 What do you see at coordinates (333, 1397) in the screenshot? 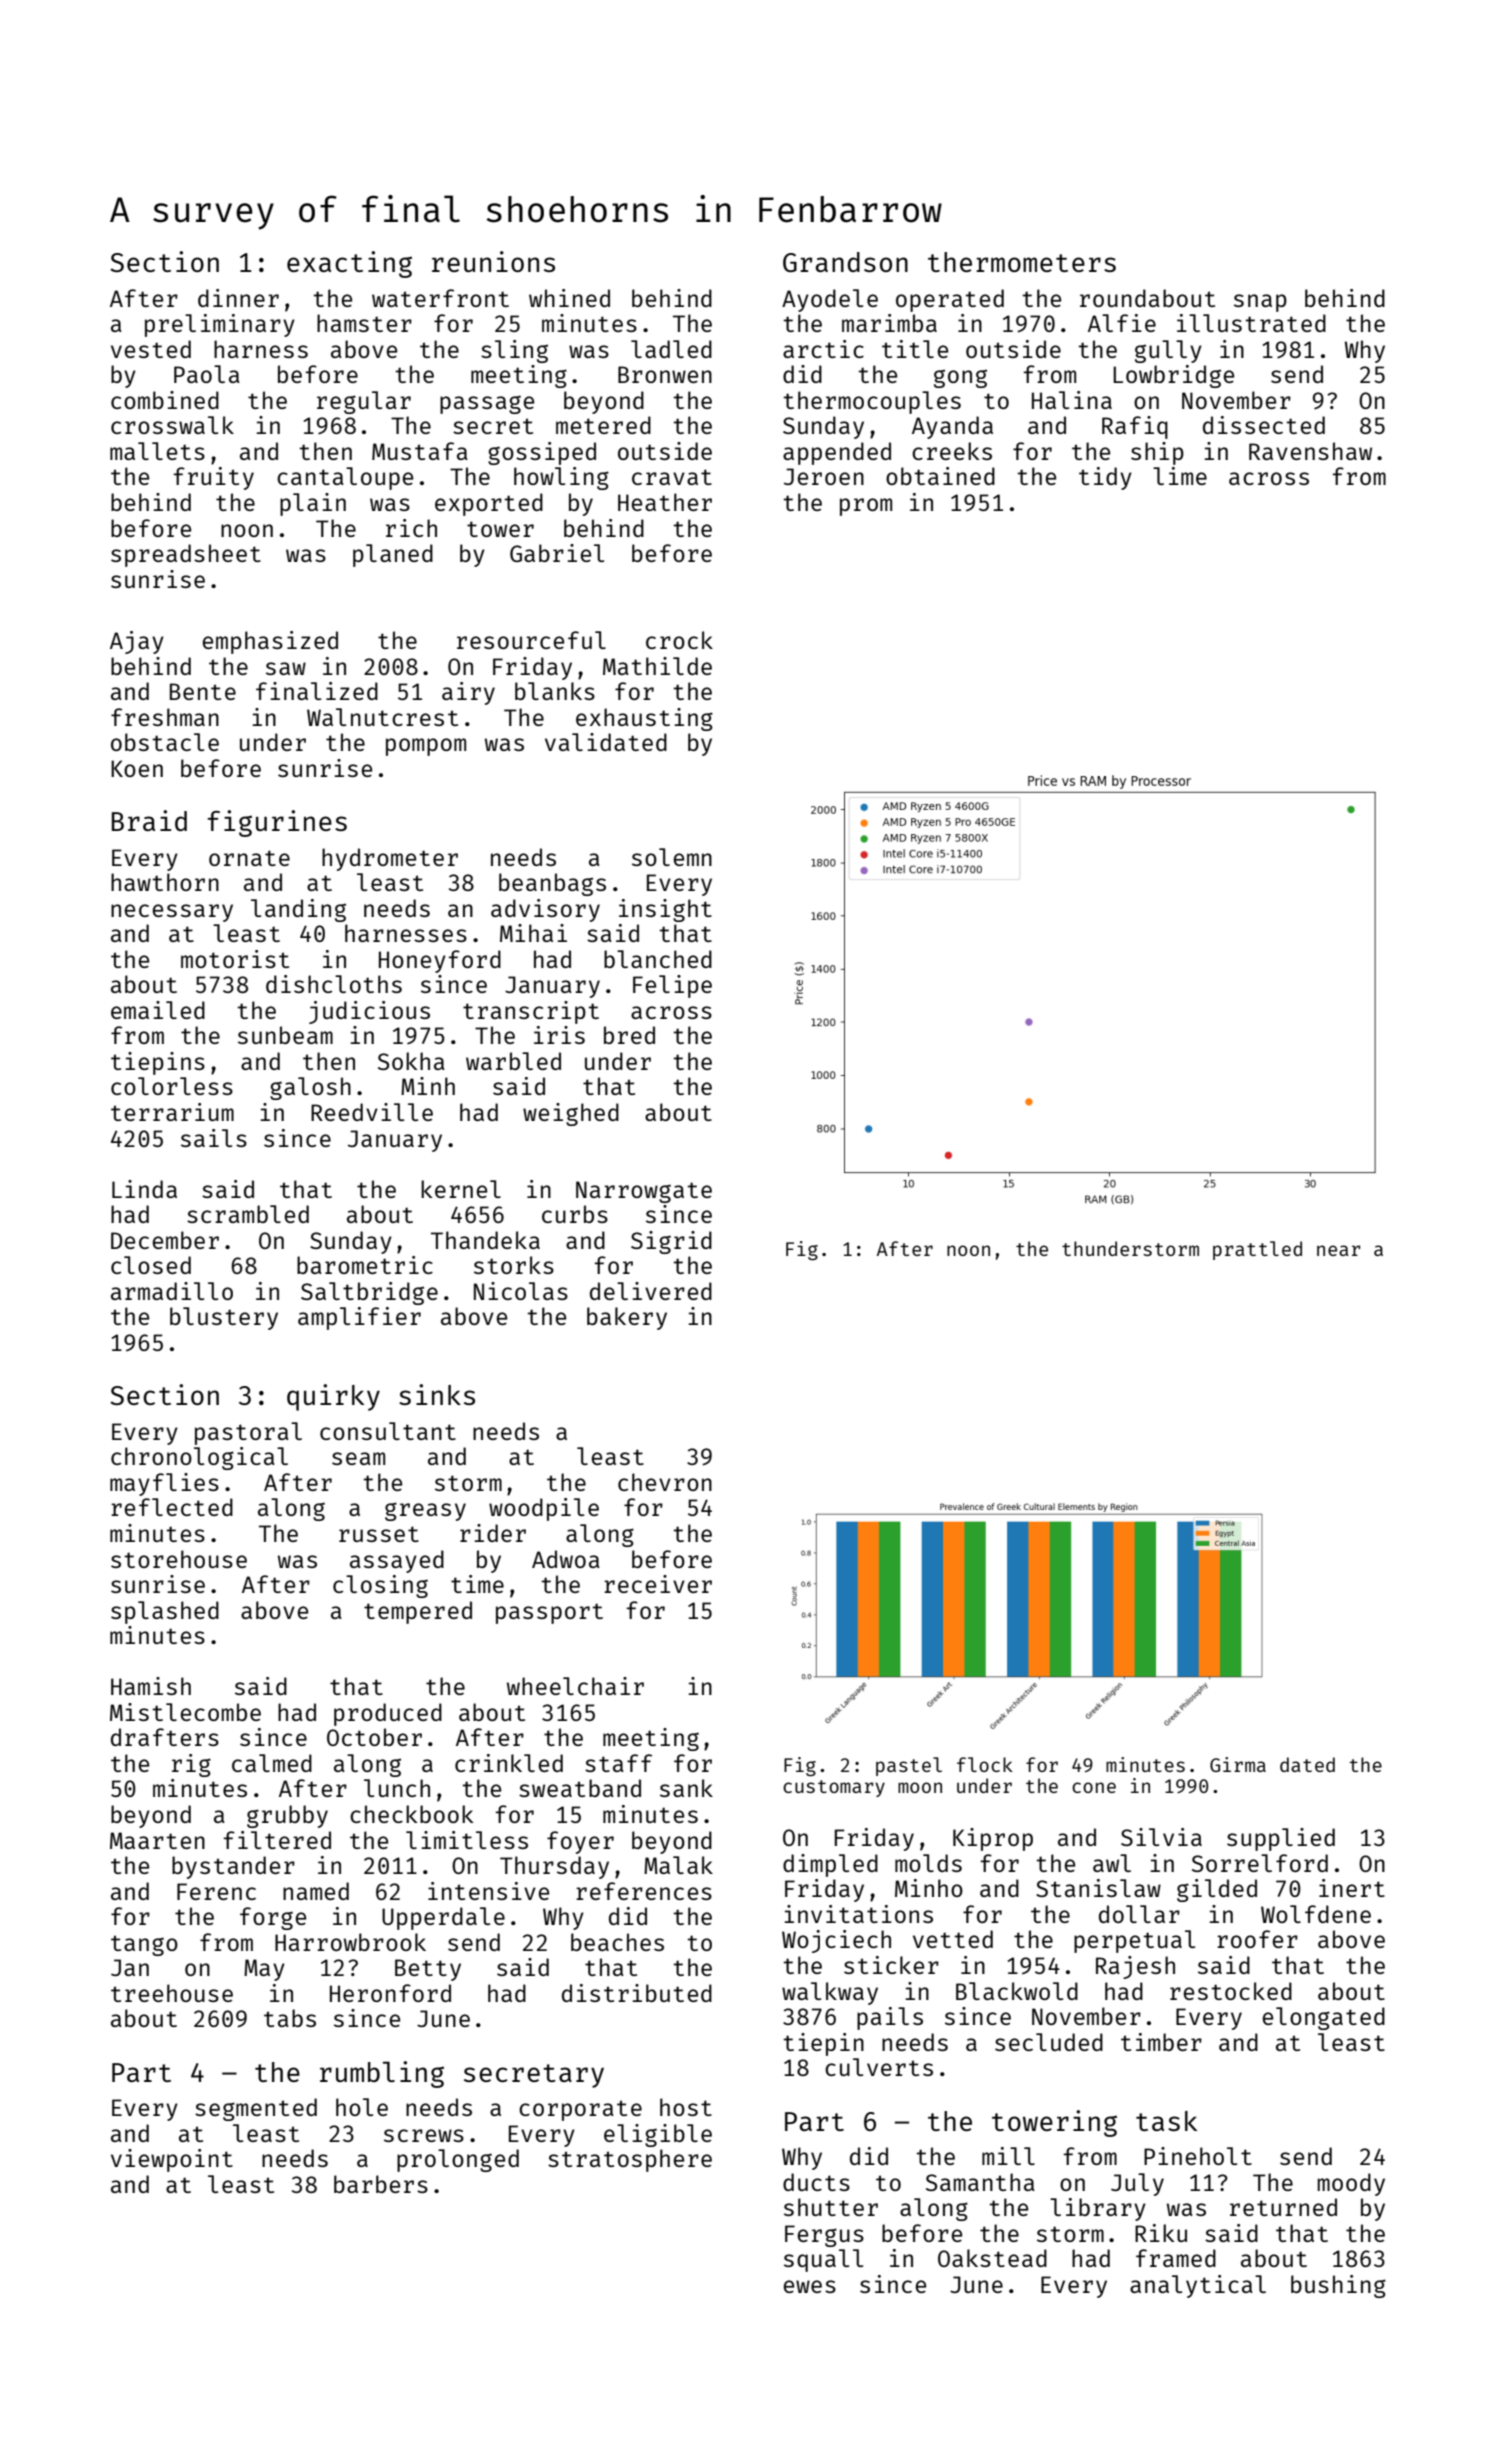
I see `quirky` at bounding box center [333, 1397].
